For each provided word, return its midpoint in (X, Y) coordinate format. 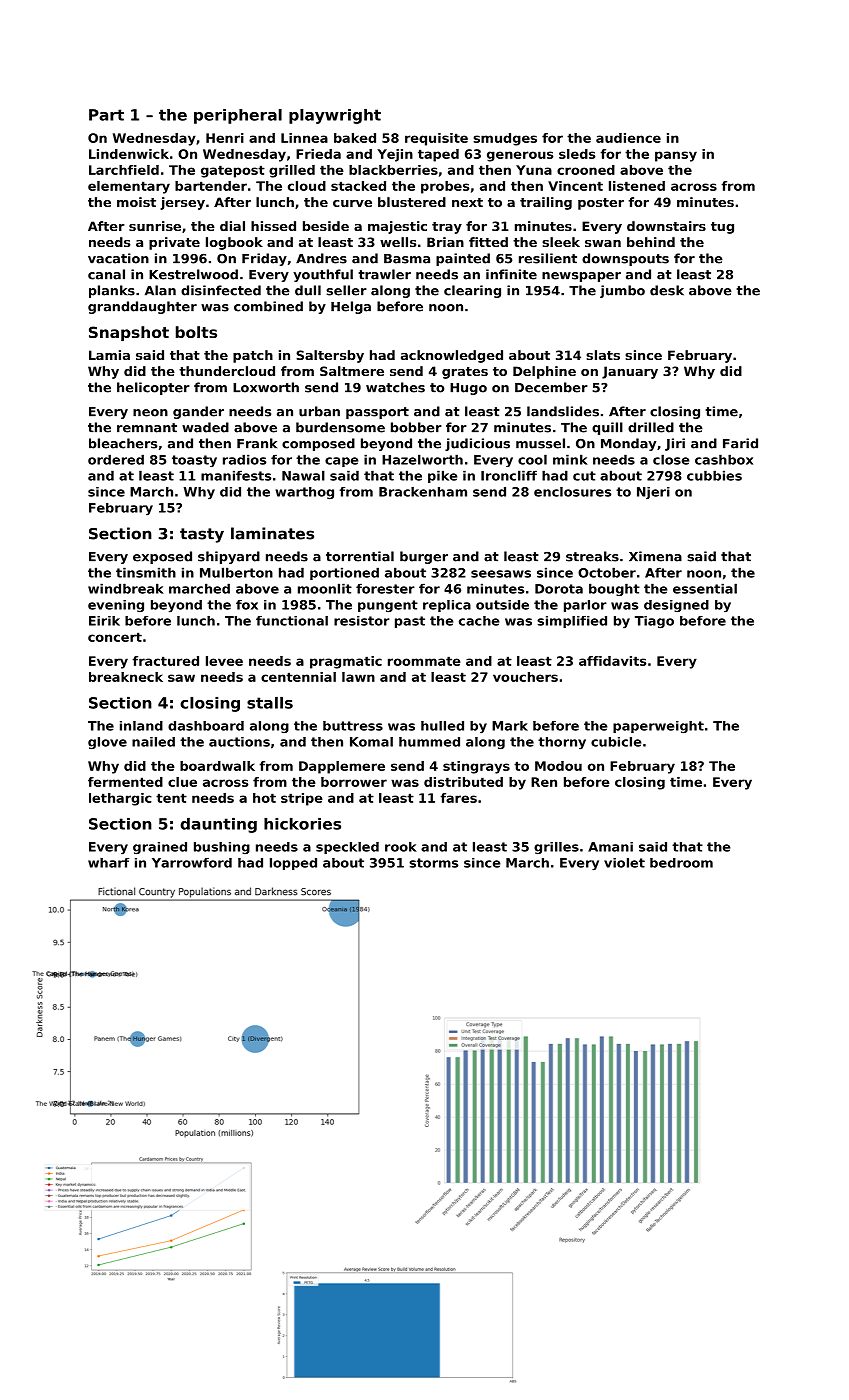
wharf (108, 863)
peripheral (238, 116)
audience (628, 138)
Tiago (654, 622)
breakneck (126, 677)
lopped (293, 864)
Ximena (655, 556)
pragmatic (346, 662)
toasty (194, 461)
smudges (505, 139)
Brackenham (423, 492)
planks (112, 291)
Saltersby (330, 356)
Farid (740, 443)
